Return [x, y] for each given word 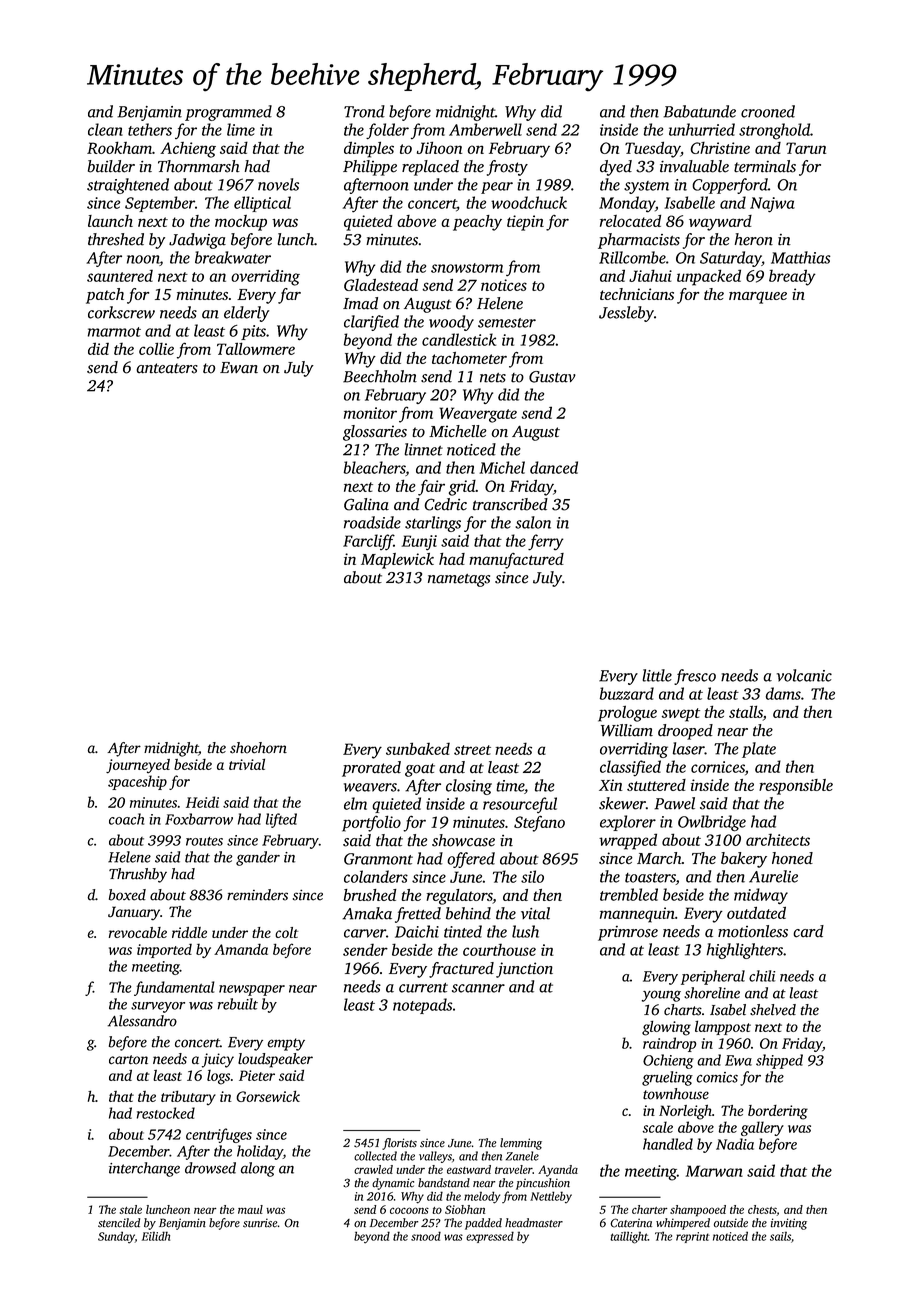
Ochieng [668, 1061]
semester [507, 323]
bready [792, 277]
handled [668, 1144]
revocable [138, 932]
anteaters [167, 368]
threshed [116, 239]
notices [504, 285]
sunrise [260, 1223]
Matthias [800, 257]
